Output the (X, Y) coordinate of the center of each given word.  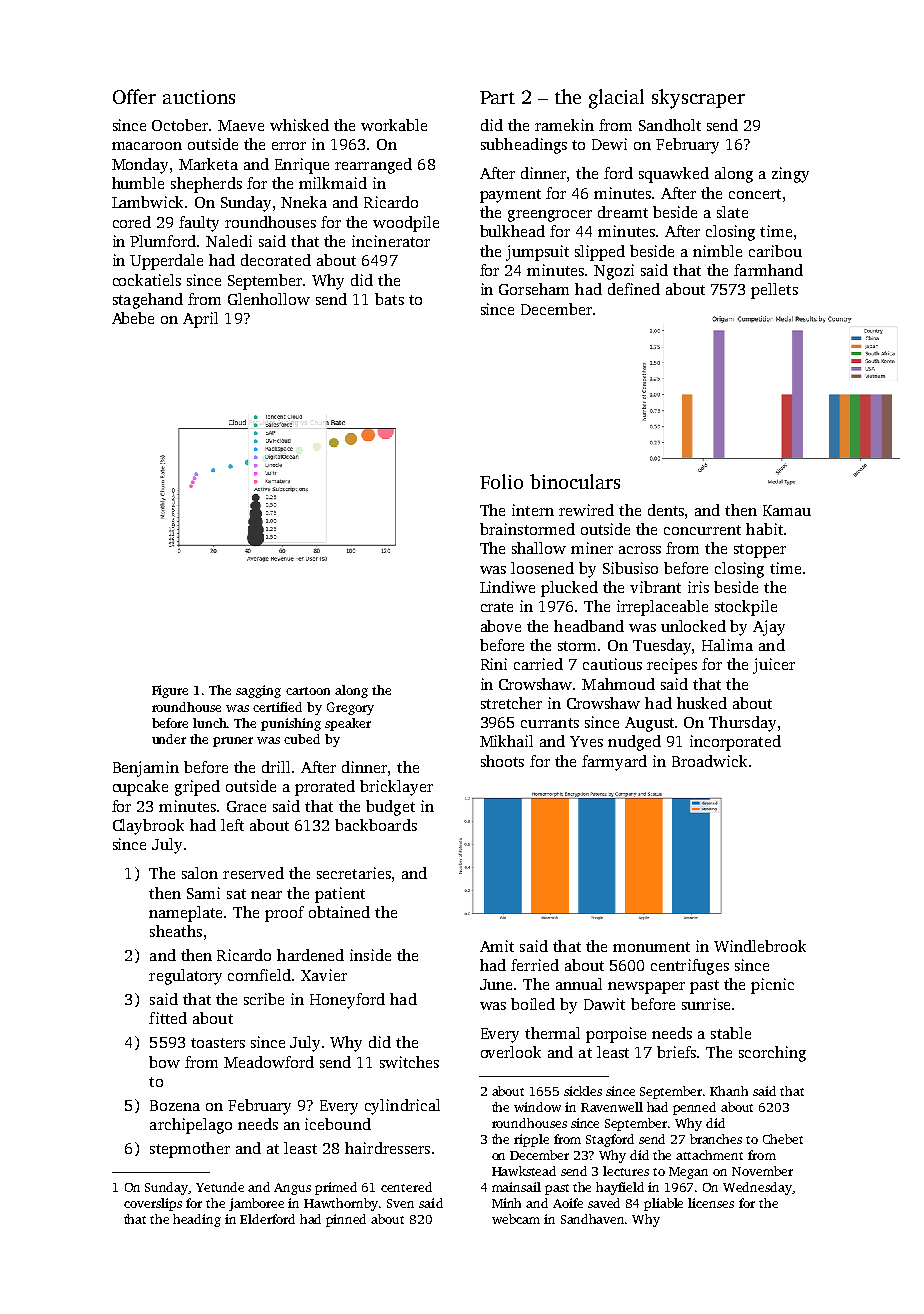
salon (200, 873)
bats (389, 299)
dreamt (623, 212)
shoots (502, 761)
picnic (772, 986)
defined (634, 289)
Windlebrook (760, 946)
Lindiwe (507, 587)
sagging (258, 691)
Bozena (175, 1105)
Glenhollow (269, 299)
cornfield (260, 975)
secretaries (354, 873)
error (289, 146)
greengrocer (550, 216)
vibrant (655, 587)
